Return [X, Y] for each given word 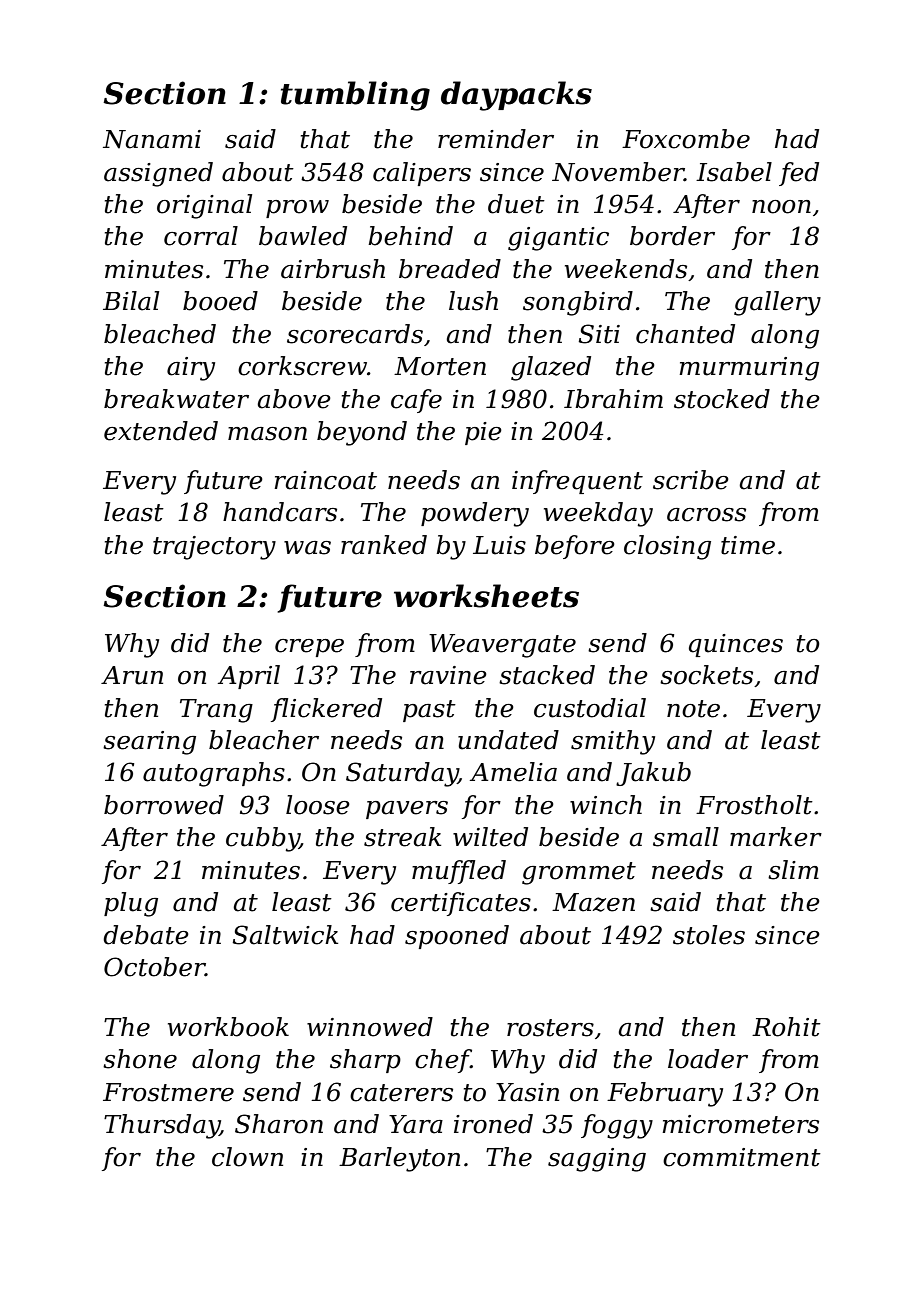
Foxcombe [686, 139]
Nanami [152, 139]
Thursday [162, 1126]
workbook [228, 1027]
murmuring [749, 369]
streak [402, 837]
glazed [551, 368]
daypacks [516, 96]
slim [793, 870]
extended [161, 431]
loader [708, 1059]
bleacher [264, 740]
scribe [691, 480]
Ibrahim [613, 399]
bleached [160, 334]
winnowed [370, 1027]
